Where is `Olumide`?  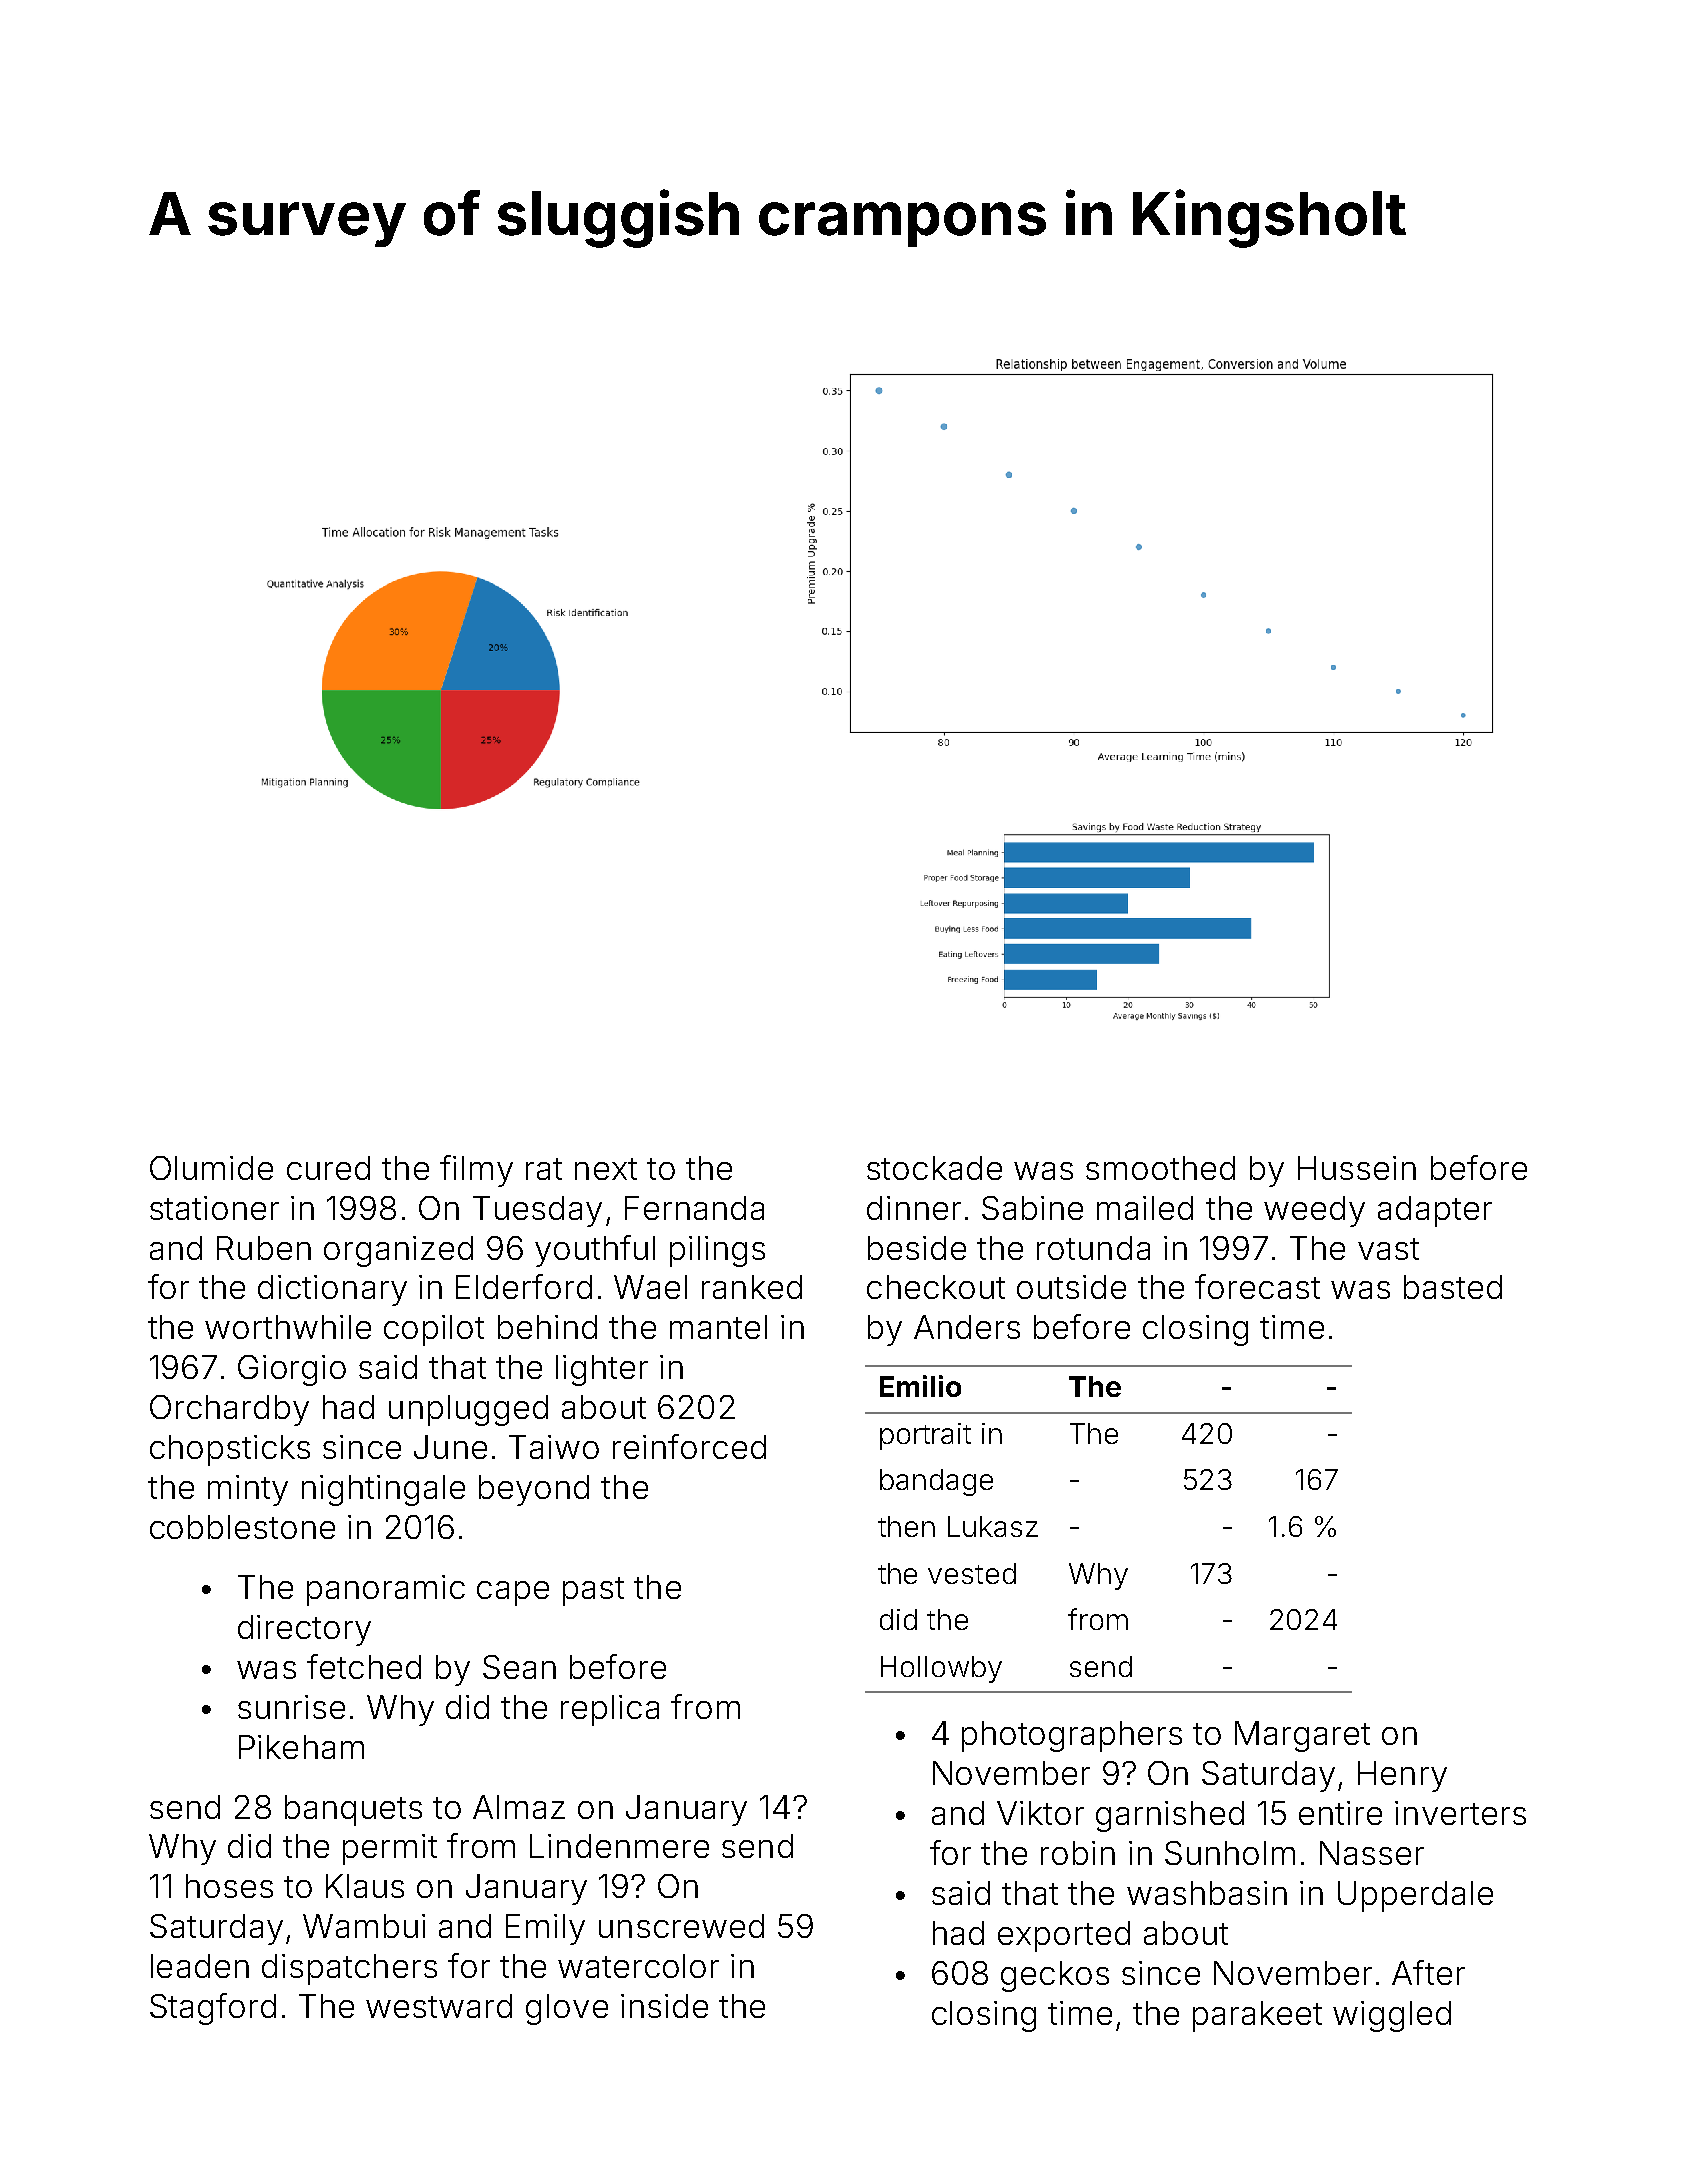
Olumide is located at coordinates (211, 1168).
